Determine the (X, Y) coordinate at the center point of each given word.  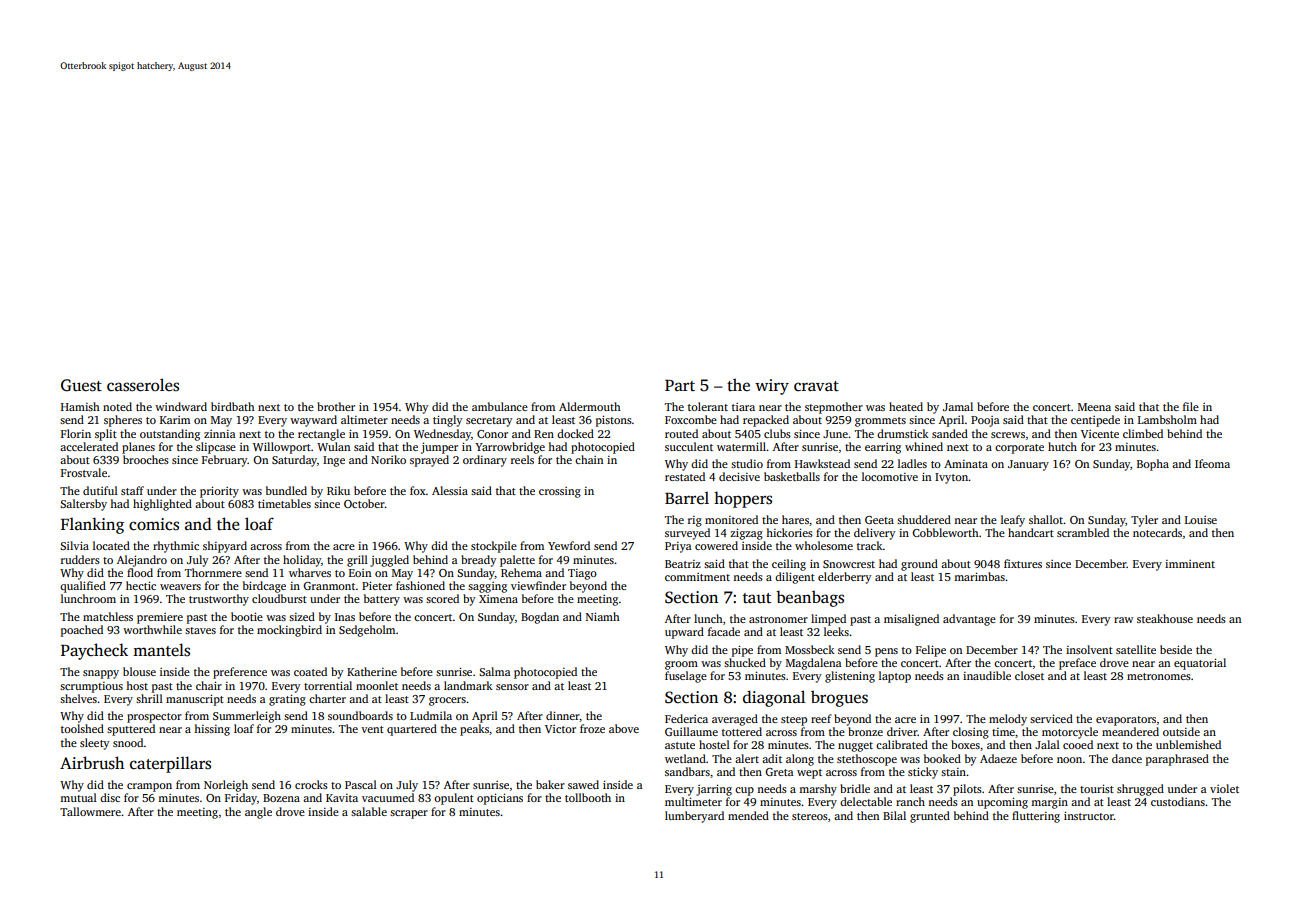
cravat (816, 386)
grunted (930, 817)
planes (138, 448)
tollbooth (588, 797)
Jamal (958, 406)
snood (128, 742)
